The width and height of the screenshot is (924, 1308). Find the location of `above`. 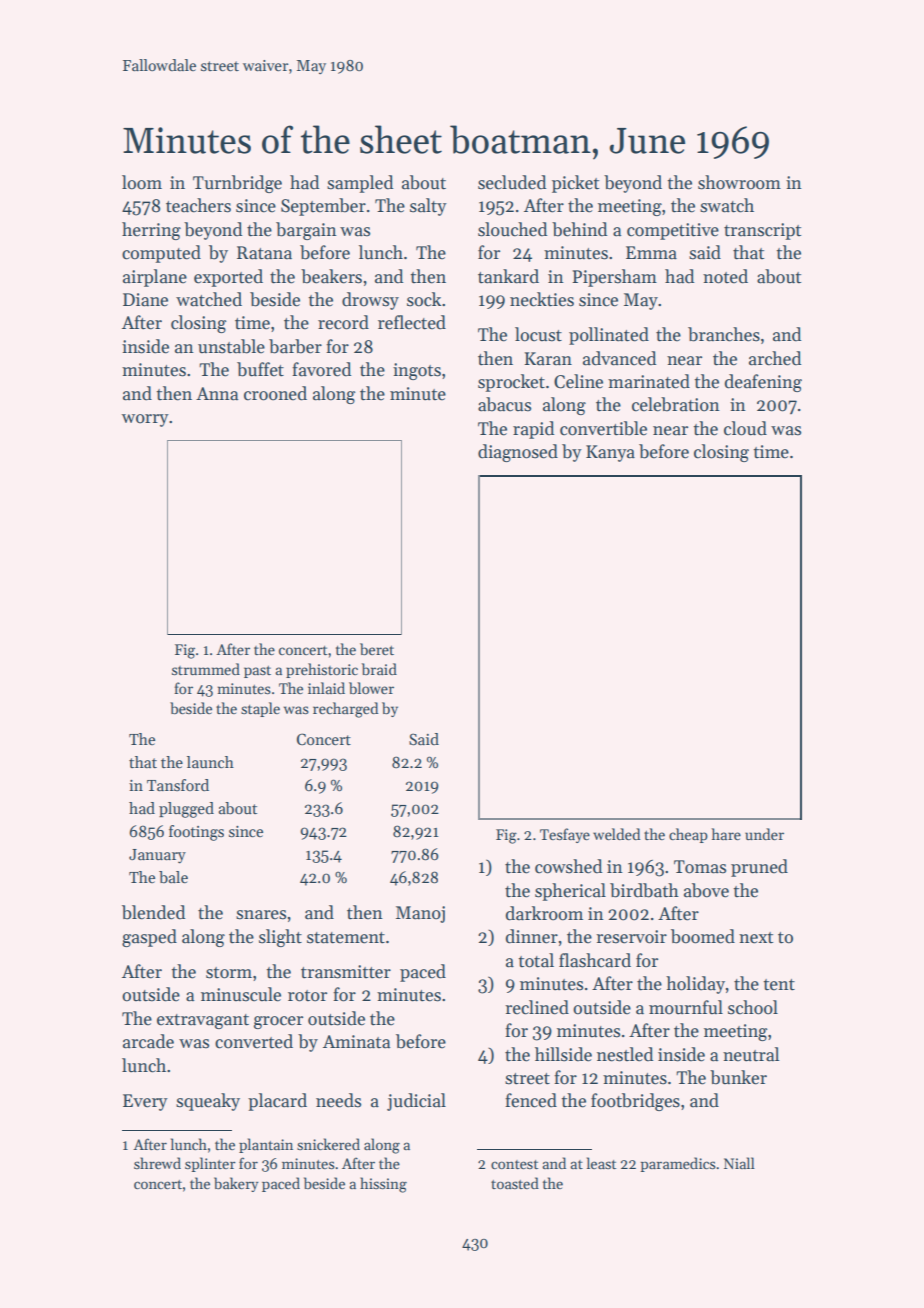

above is located at coordinates (706, 890).
